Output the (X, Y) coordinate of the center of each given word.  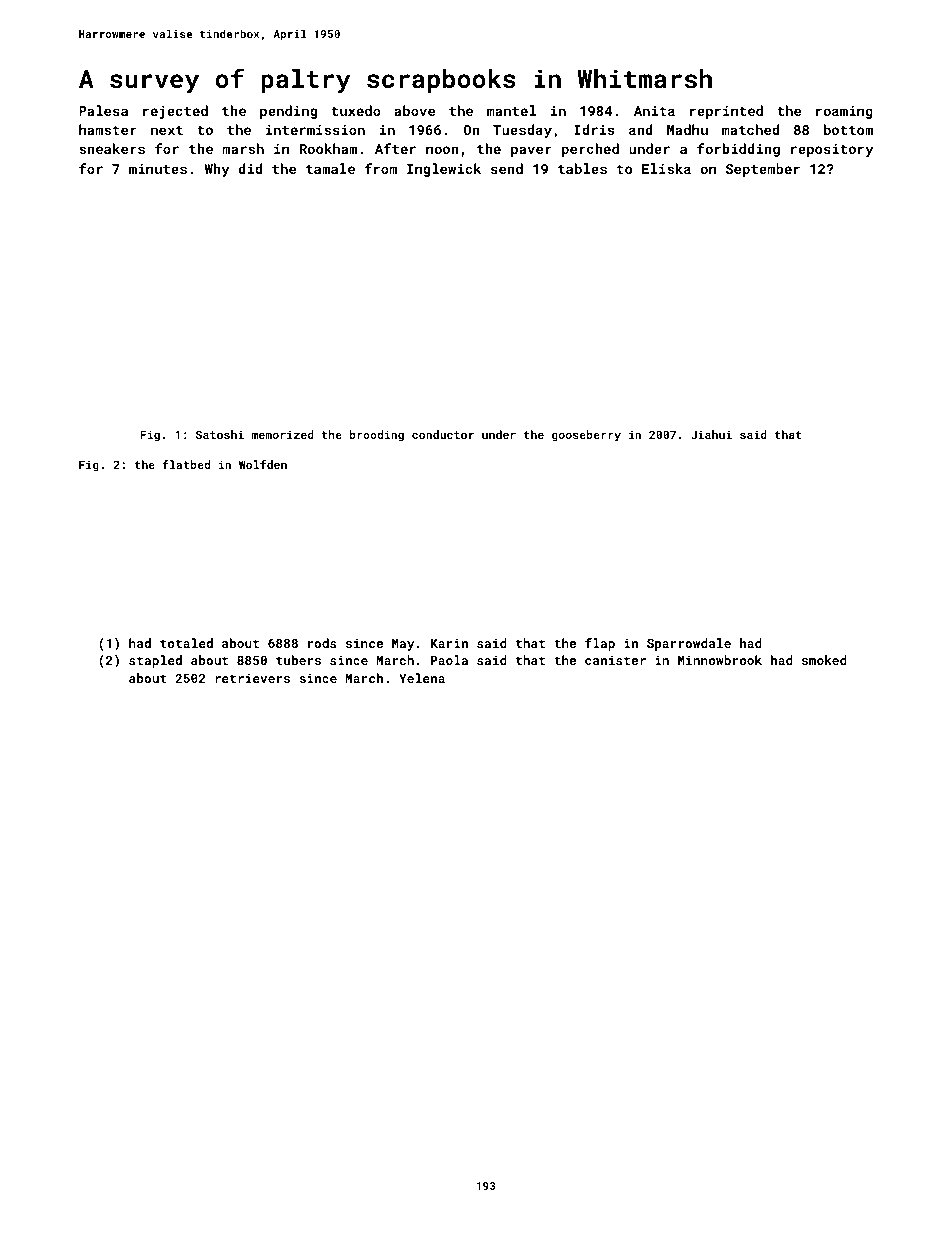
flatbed (186, 464)
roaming (844, 112)
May (403, 645)
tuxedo (356, 110)
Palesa (103, 110)
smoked (824, 660)
